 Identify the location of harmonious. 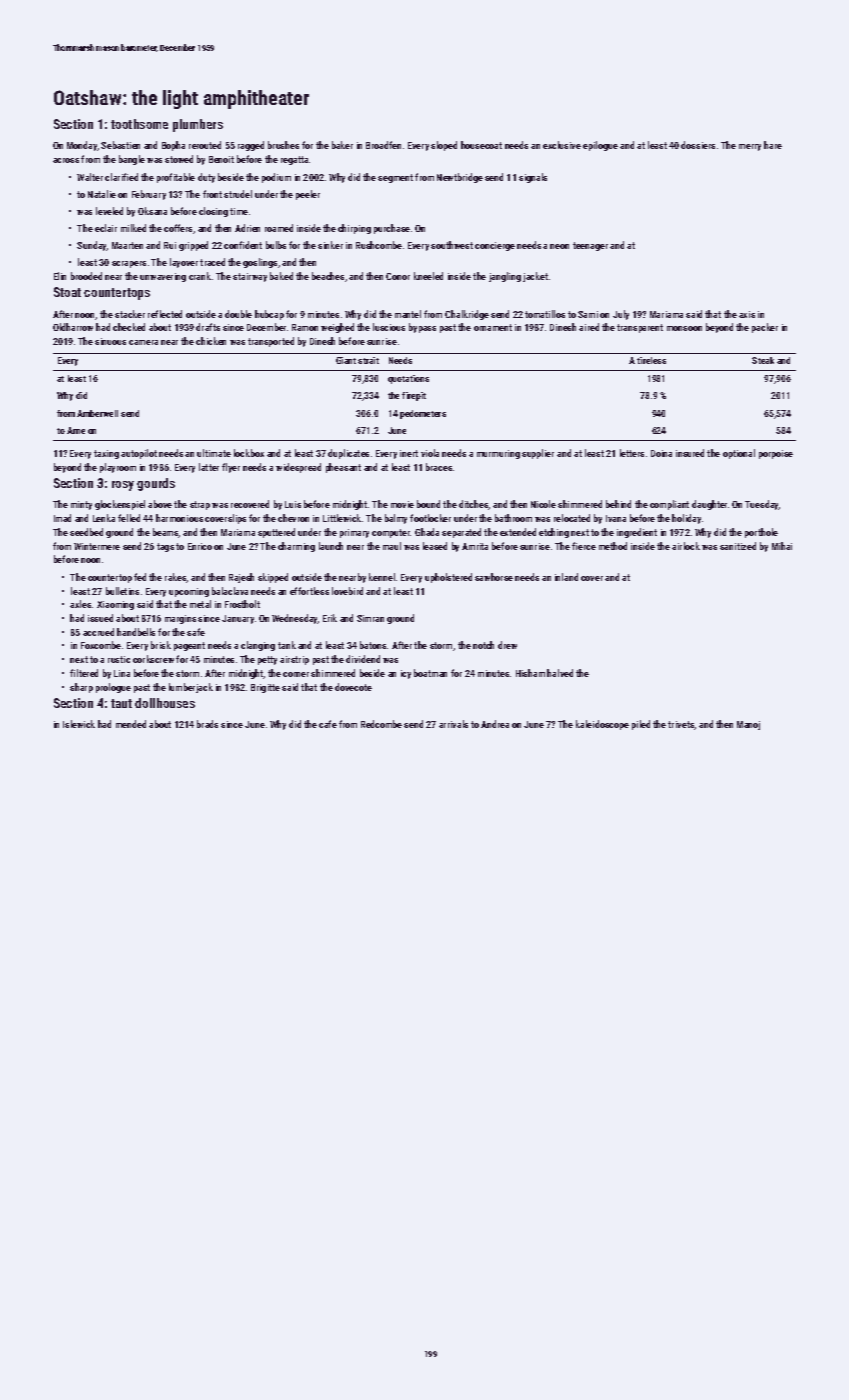
(179, 518).
